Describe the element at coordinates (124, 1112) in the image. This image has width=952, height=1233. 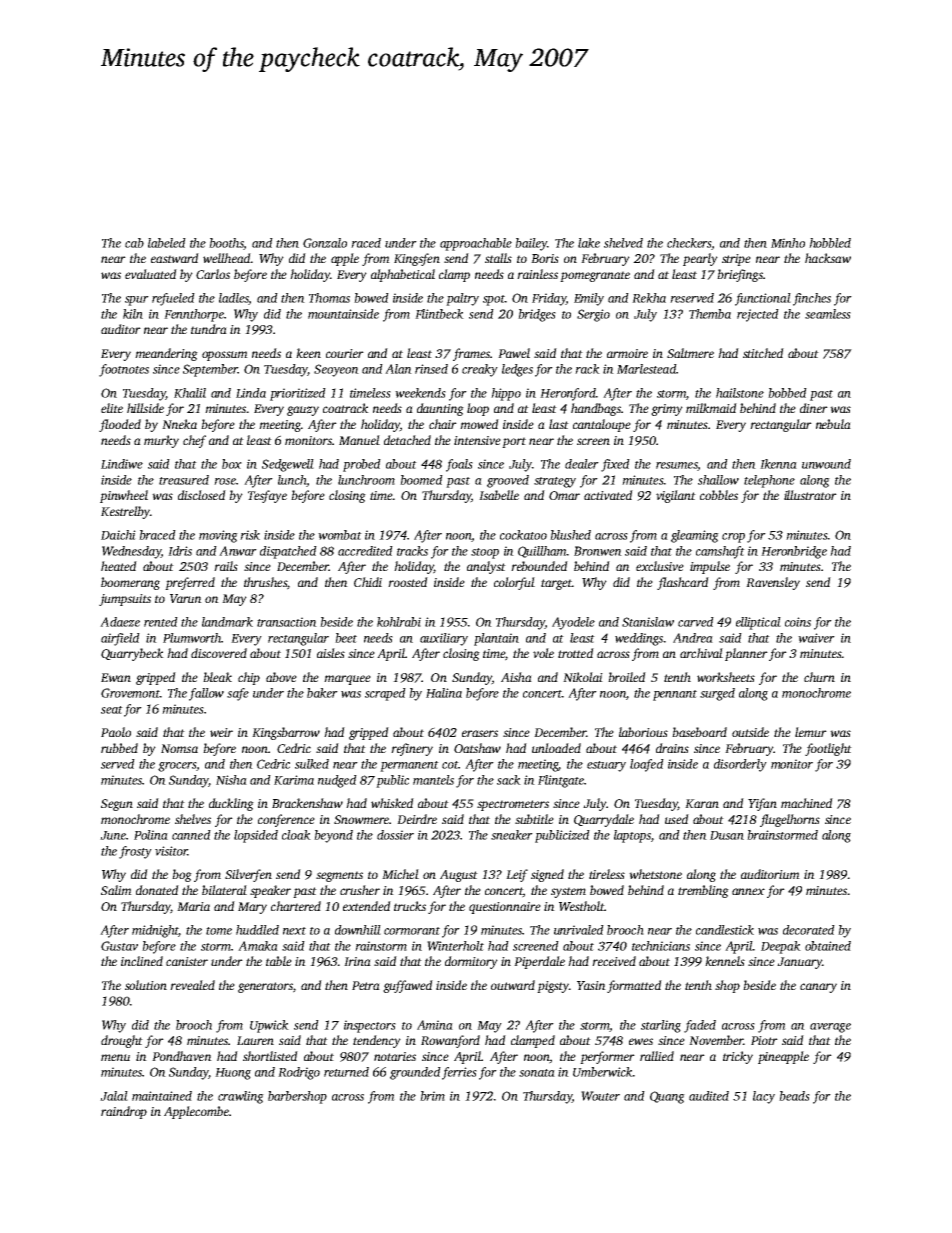
I see `raindrop` at that location.
